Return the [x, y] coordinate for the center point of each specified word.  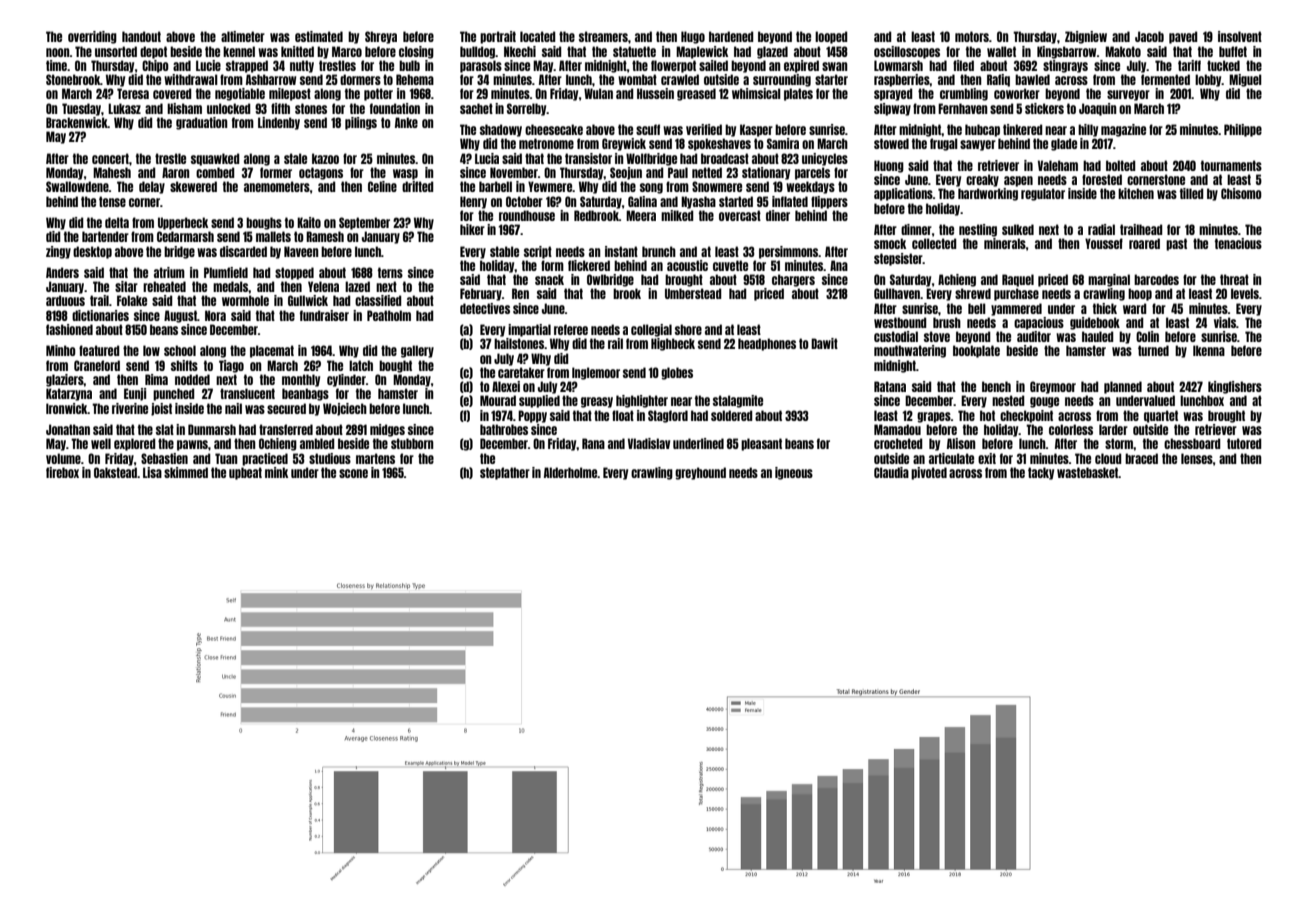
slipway [892, 109]
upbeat [245, 473]
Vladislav [649, 443]
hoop [1140, 294]
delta [117, 222]
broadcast [725, 158]
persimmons [788, 252]
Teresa [133, 93]
